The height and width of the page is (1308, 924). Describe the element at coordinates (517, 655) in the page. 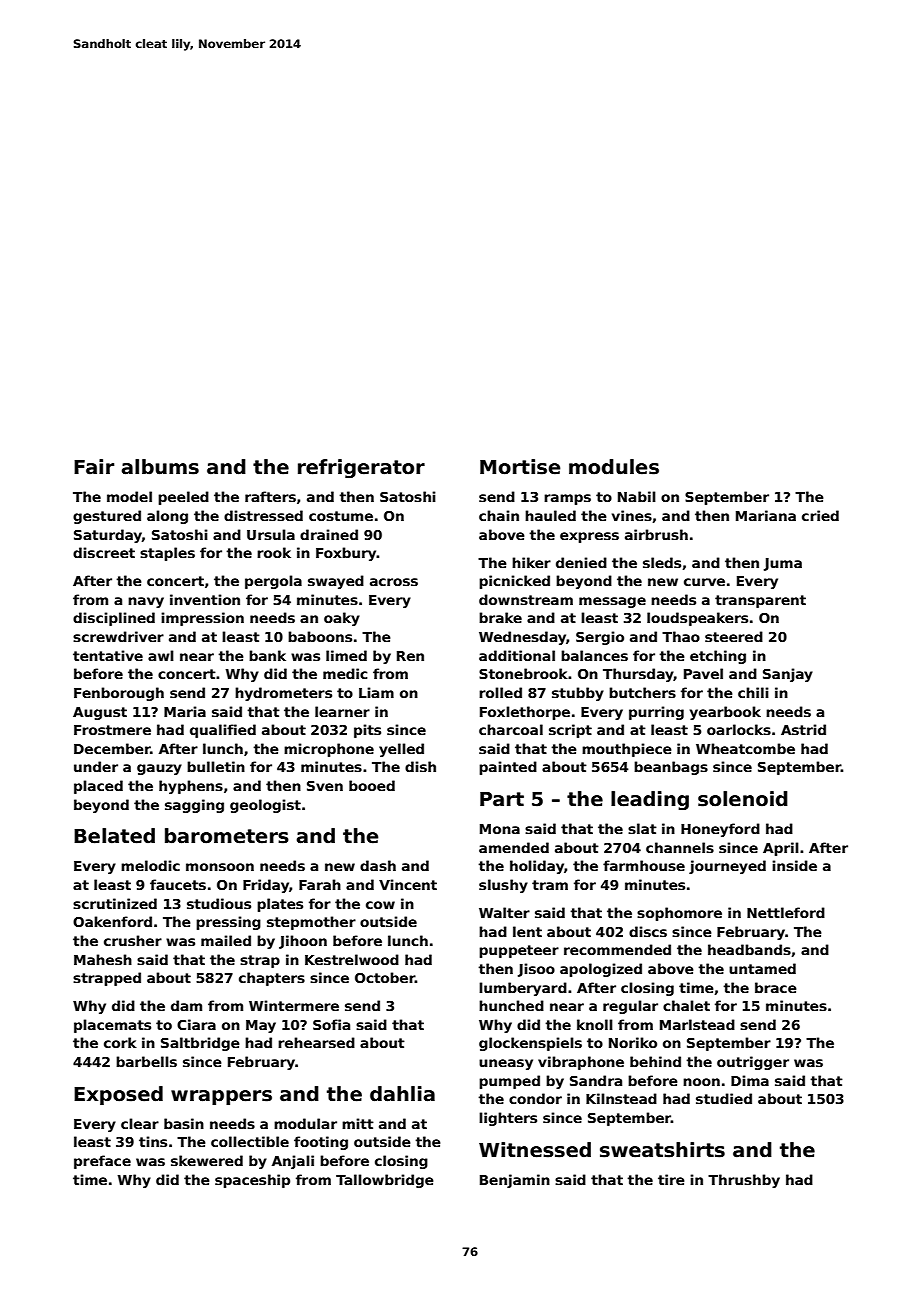

I see `additional` at that location.
